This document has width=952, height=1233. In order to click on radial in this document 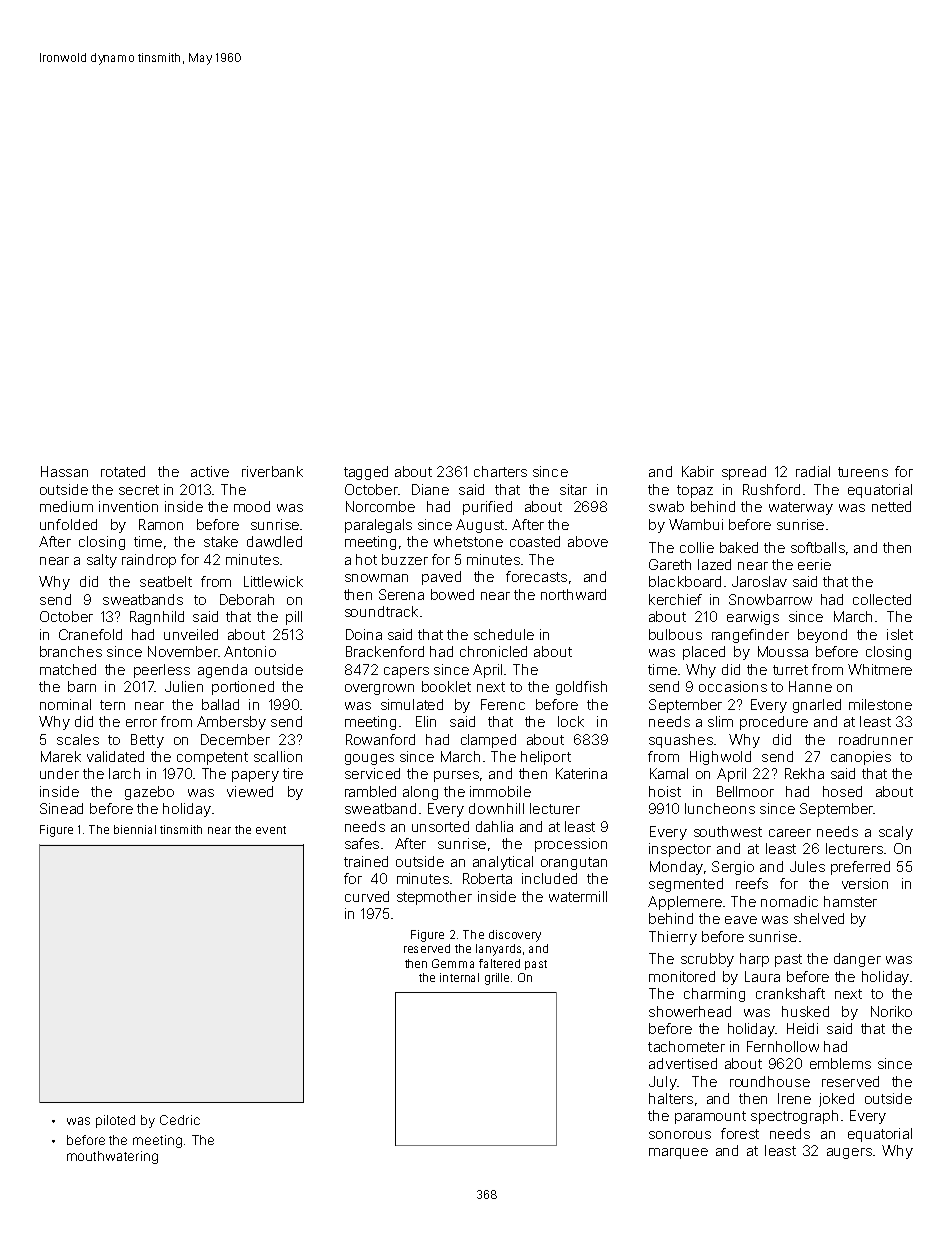, I will do `click(813, 471)`.
